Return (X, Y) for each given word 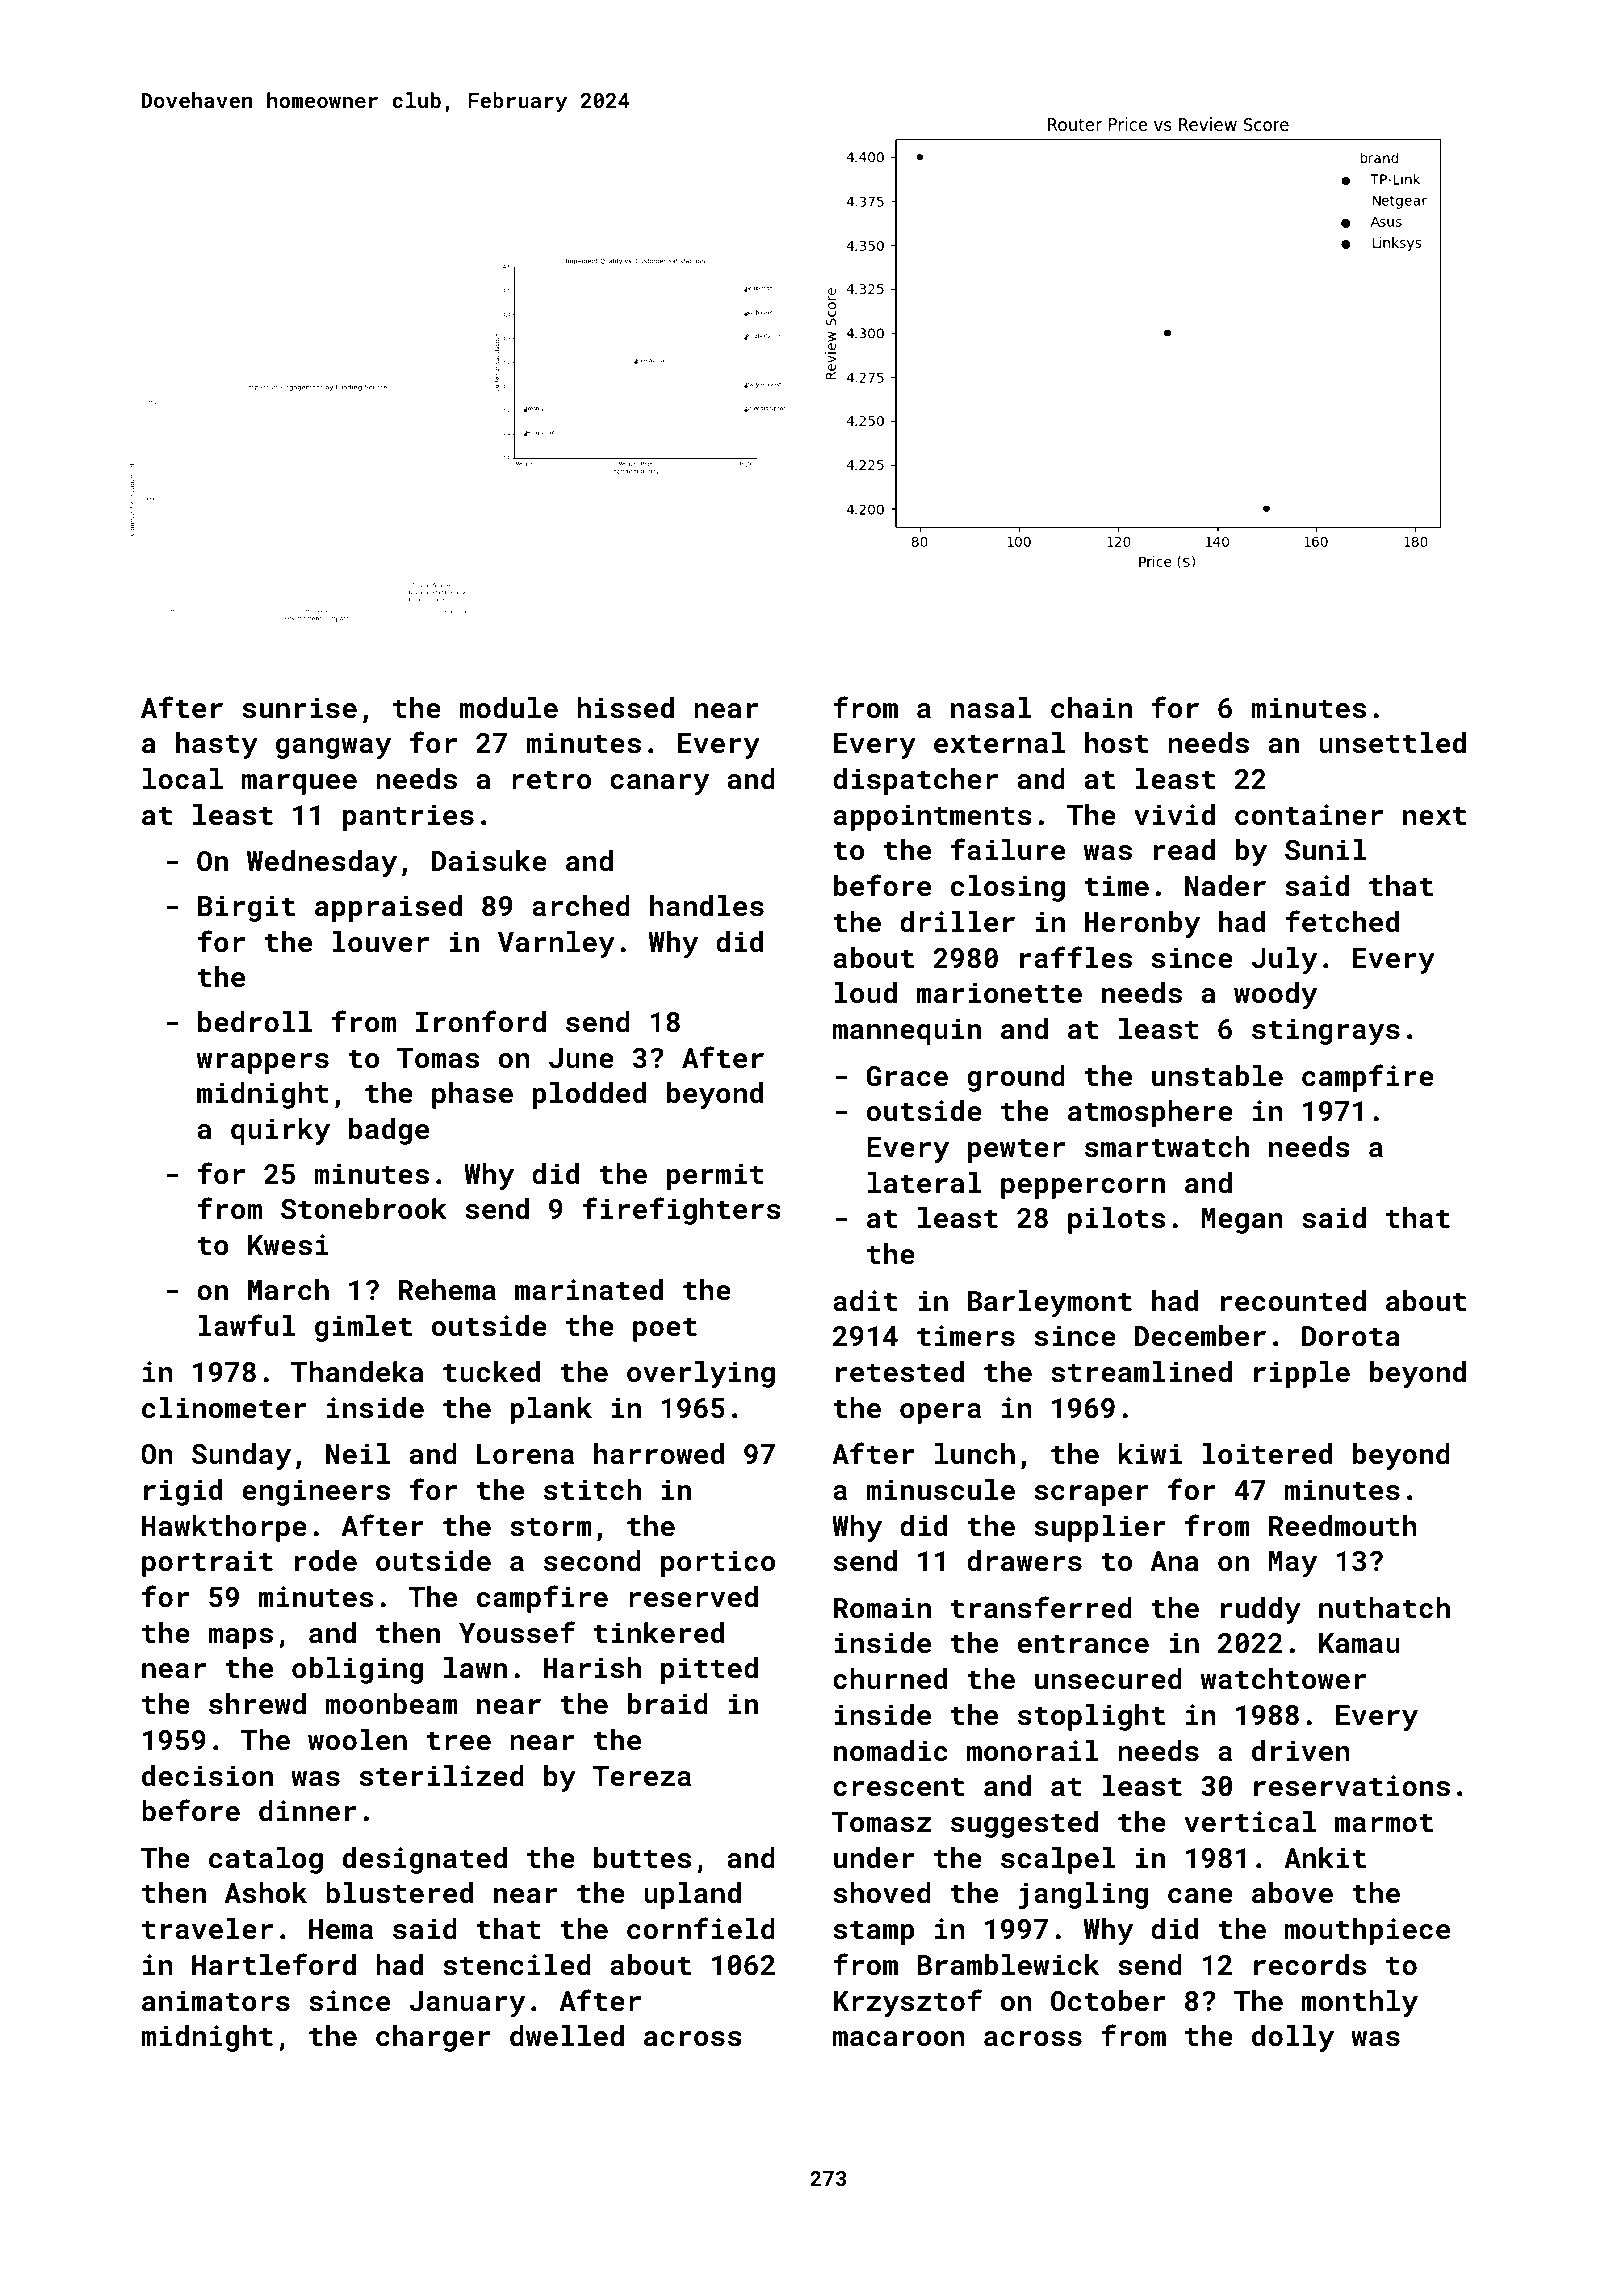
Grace (907, 1076)
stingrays (1326, 1031)
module (508, 708)
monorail (1033, 1751)
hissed (625, 708)
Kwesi (288, 1245)
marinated (589, 1290)
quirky (280, 1131)
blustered (399, 1893)
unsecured (1108, 1679)
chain (1091, 708)
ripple (1302, 1374)
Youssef (517, 1632)
